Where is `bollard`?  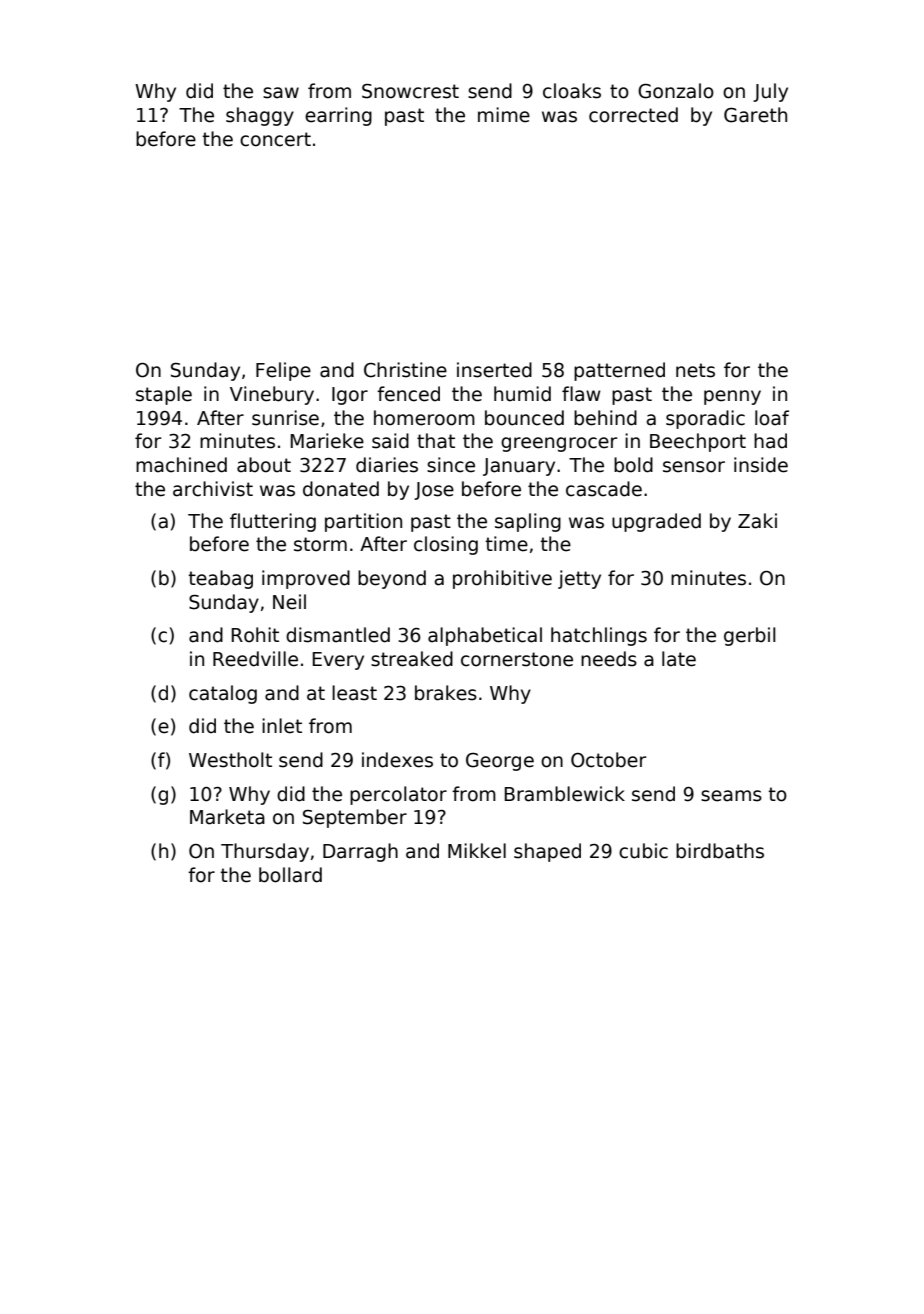
bollard is located at coordinates (290, 875).
